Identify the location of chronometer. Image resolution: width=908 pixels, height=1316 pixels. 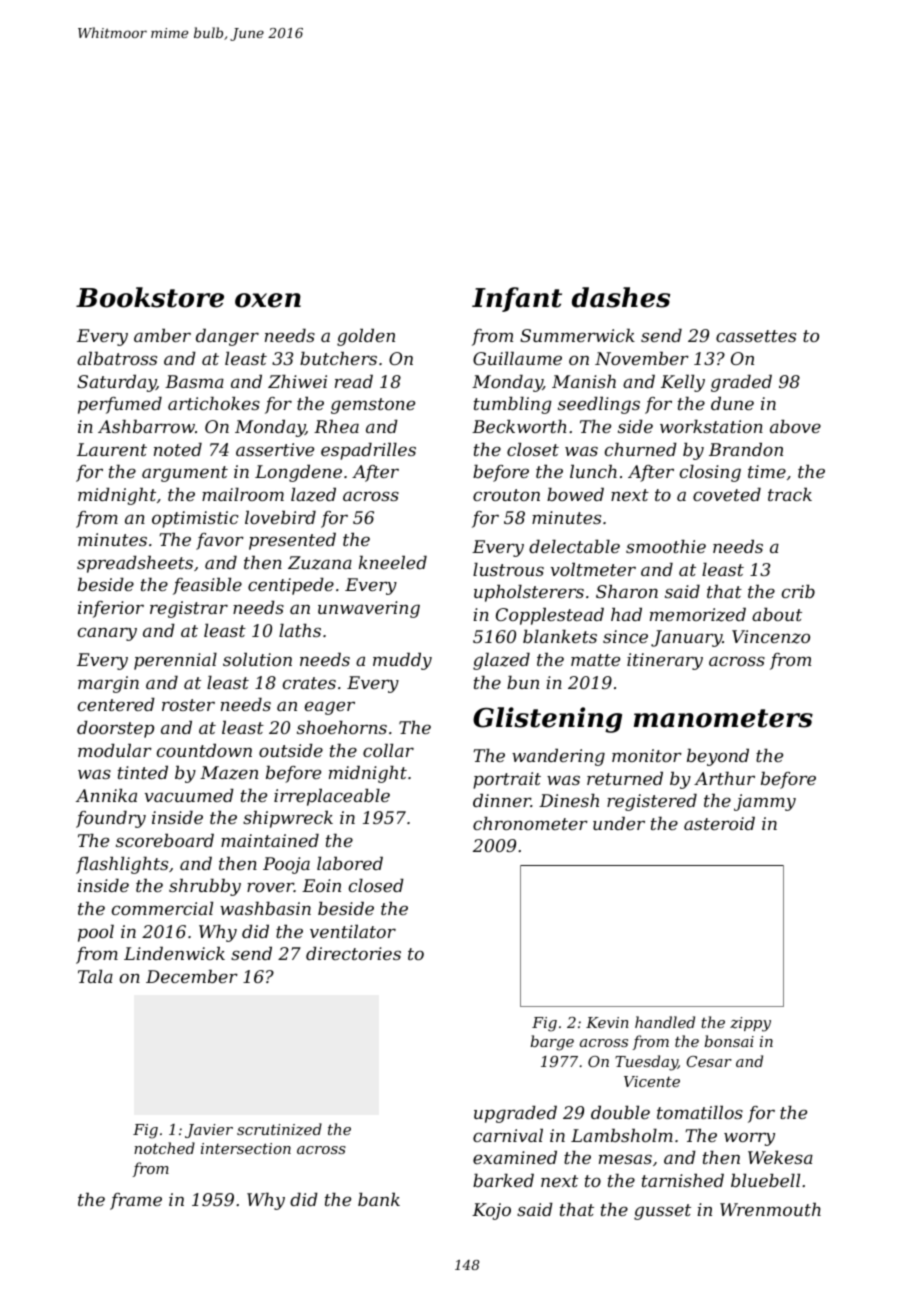
(530, 823).
